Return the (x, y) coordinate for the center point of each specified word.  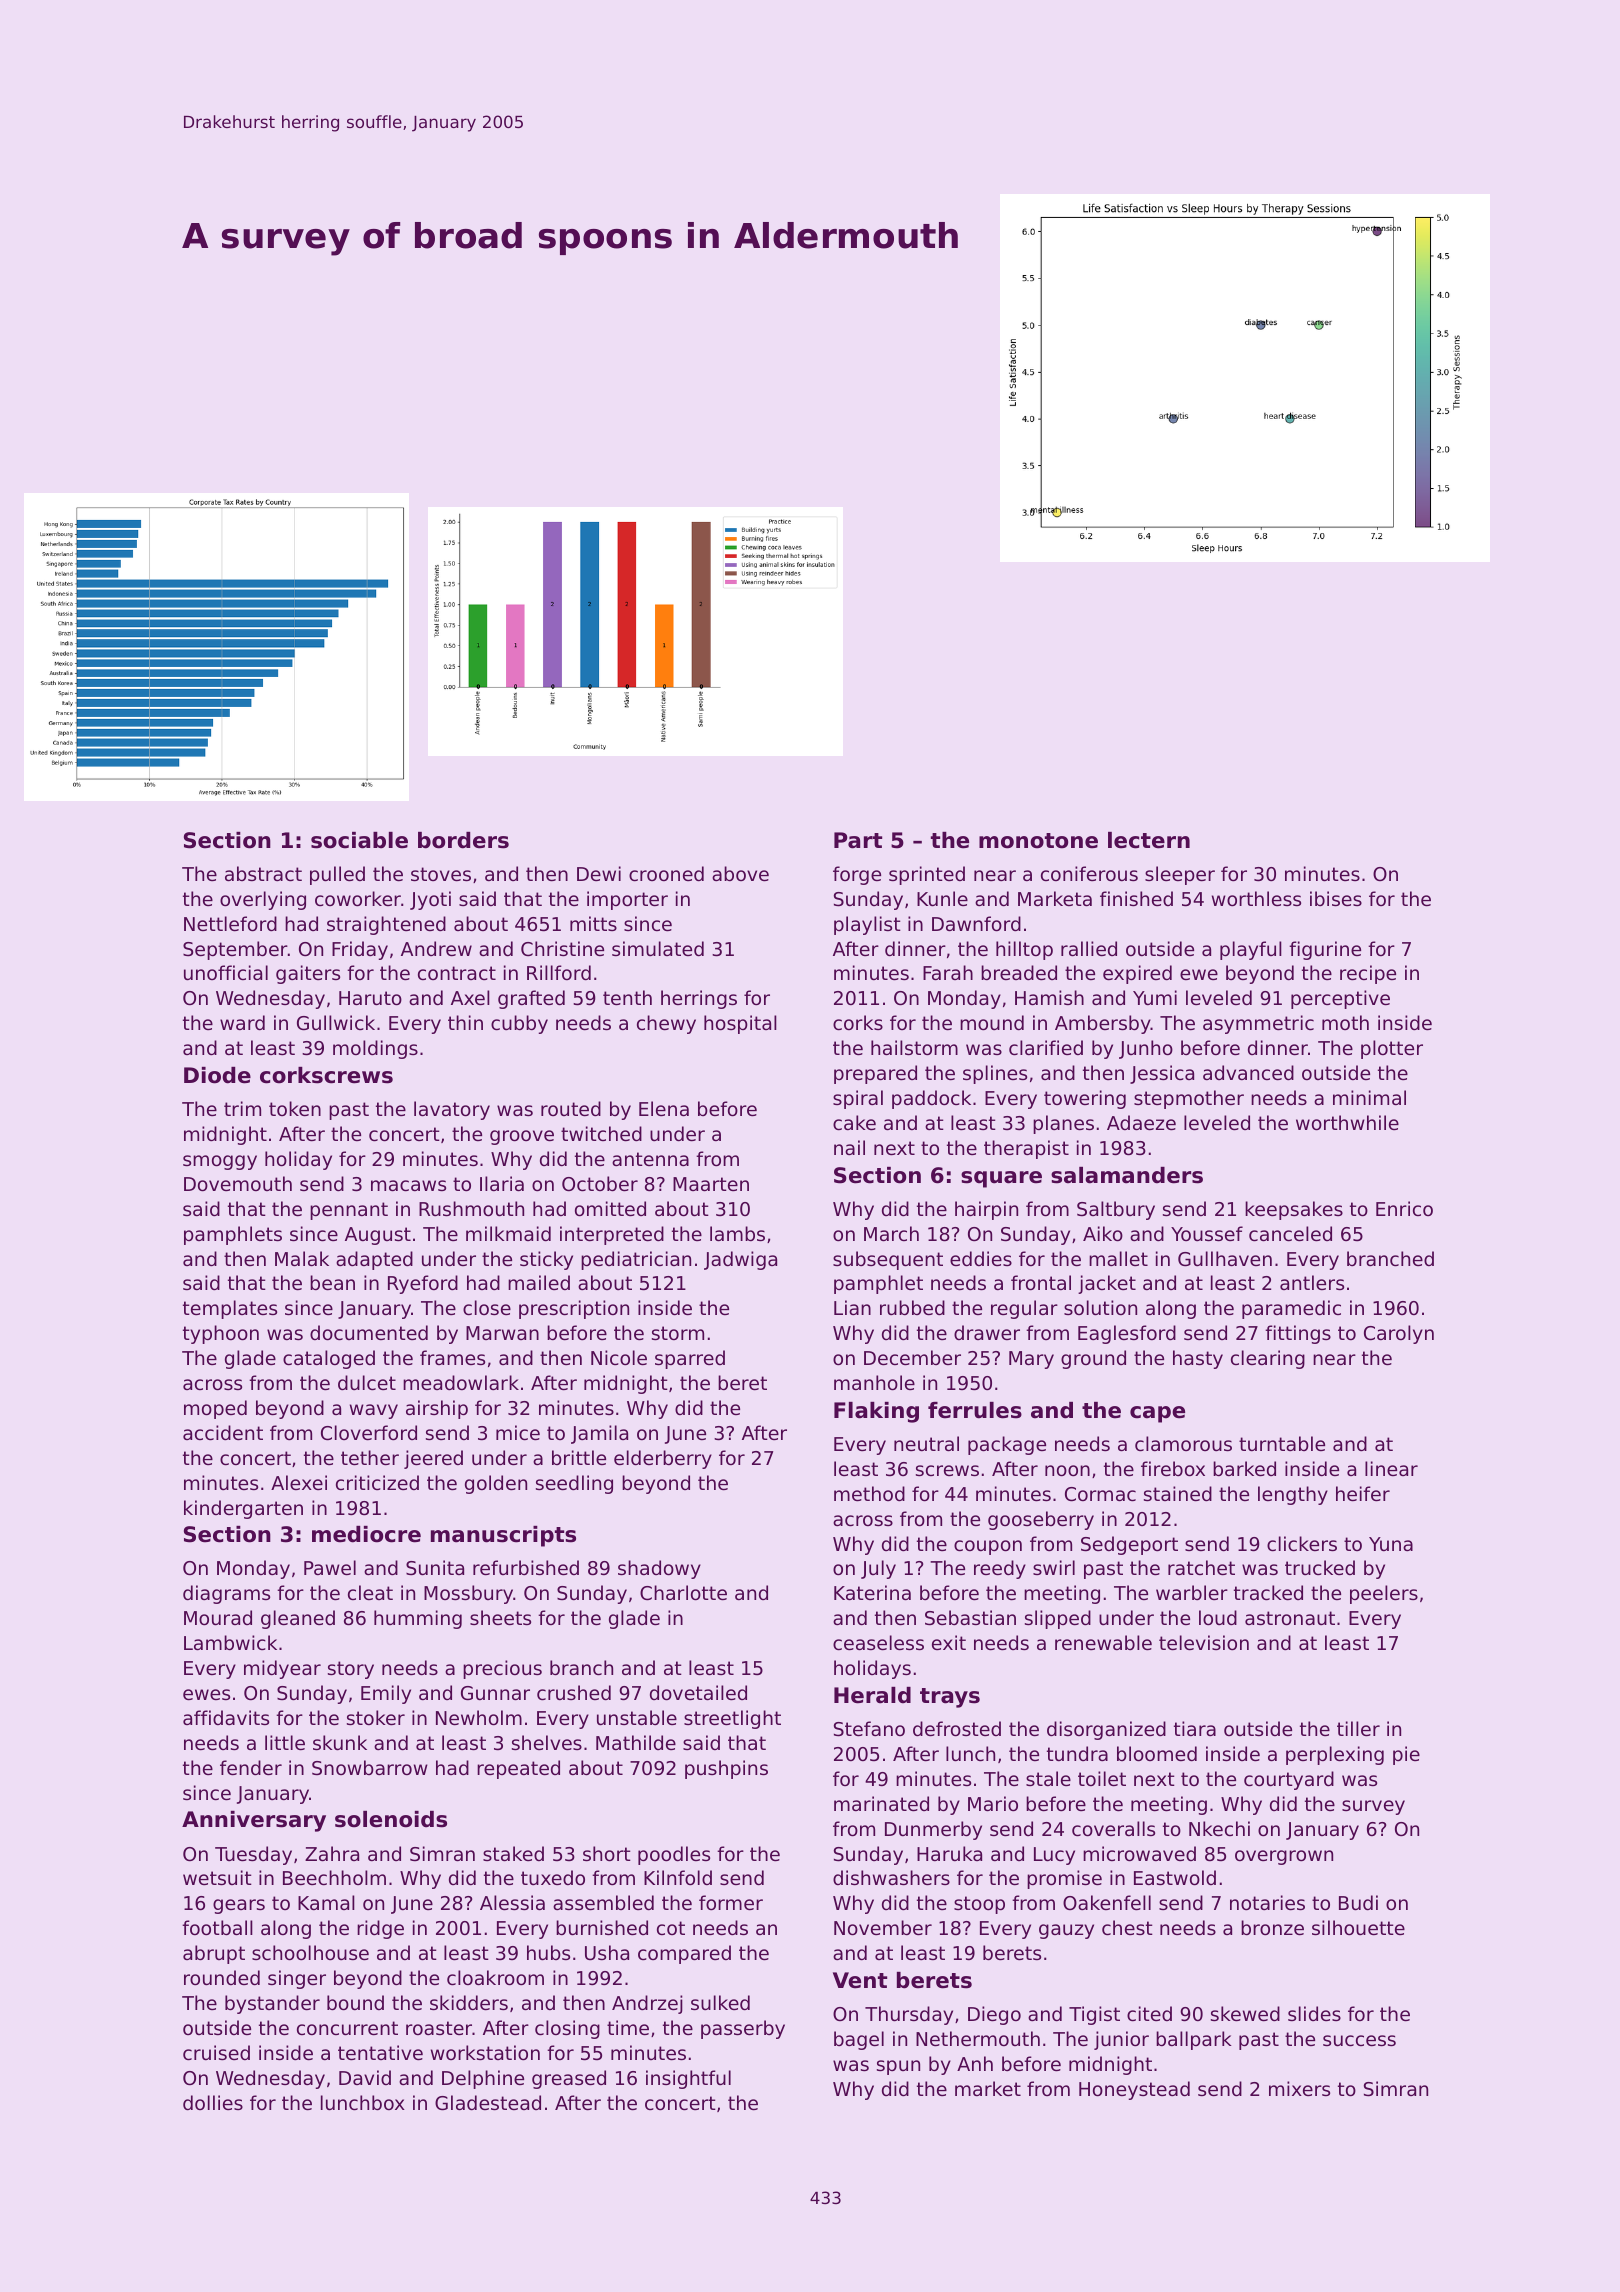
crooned (666, 873)
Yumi (1155, 997)
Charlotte (683, 1593)
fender (251, 1767)
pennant (349, 1211)
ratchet (1201, 1567)
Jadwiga (740, 1260)
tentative (380, 2052)
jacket (1107, 1284)
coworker (358, 898)
